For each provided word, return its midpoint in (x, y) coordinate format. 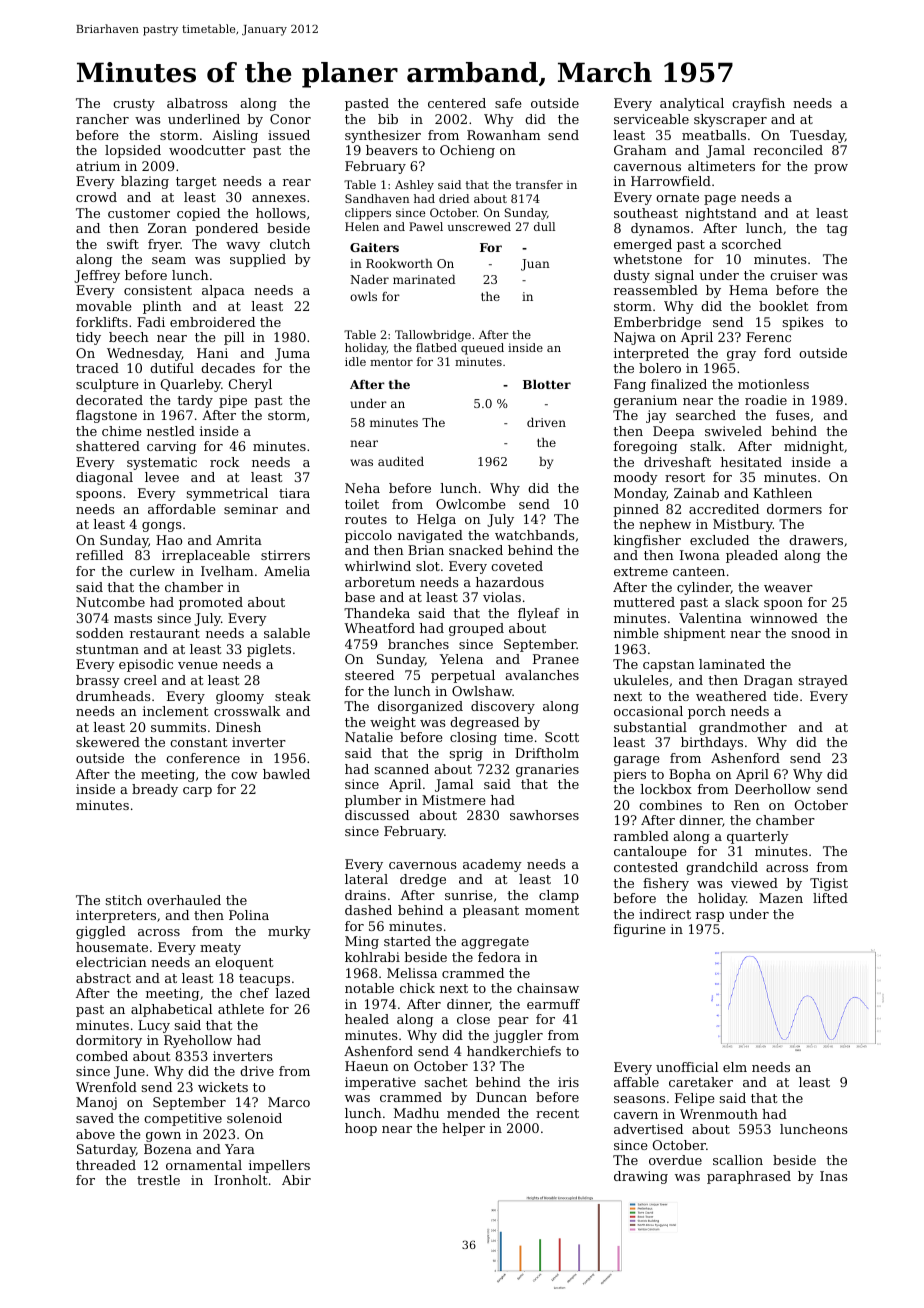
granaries (547, 770)
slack (742, 602)
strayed (823, 681)
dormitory (109, 1041)
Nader (369, 279)
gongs (162, 527)
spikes (803, 323)
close (473, 1019)
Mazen (781, 898)
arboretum (380, 582)
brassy (98, 681)
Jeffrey (97, 276)
